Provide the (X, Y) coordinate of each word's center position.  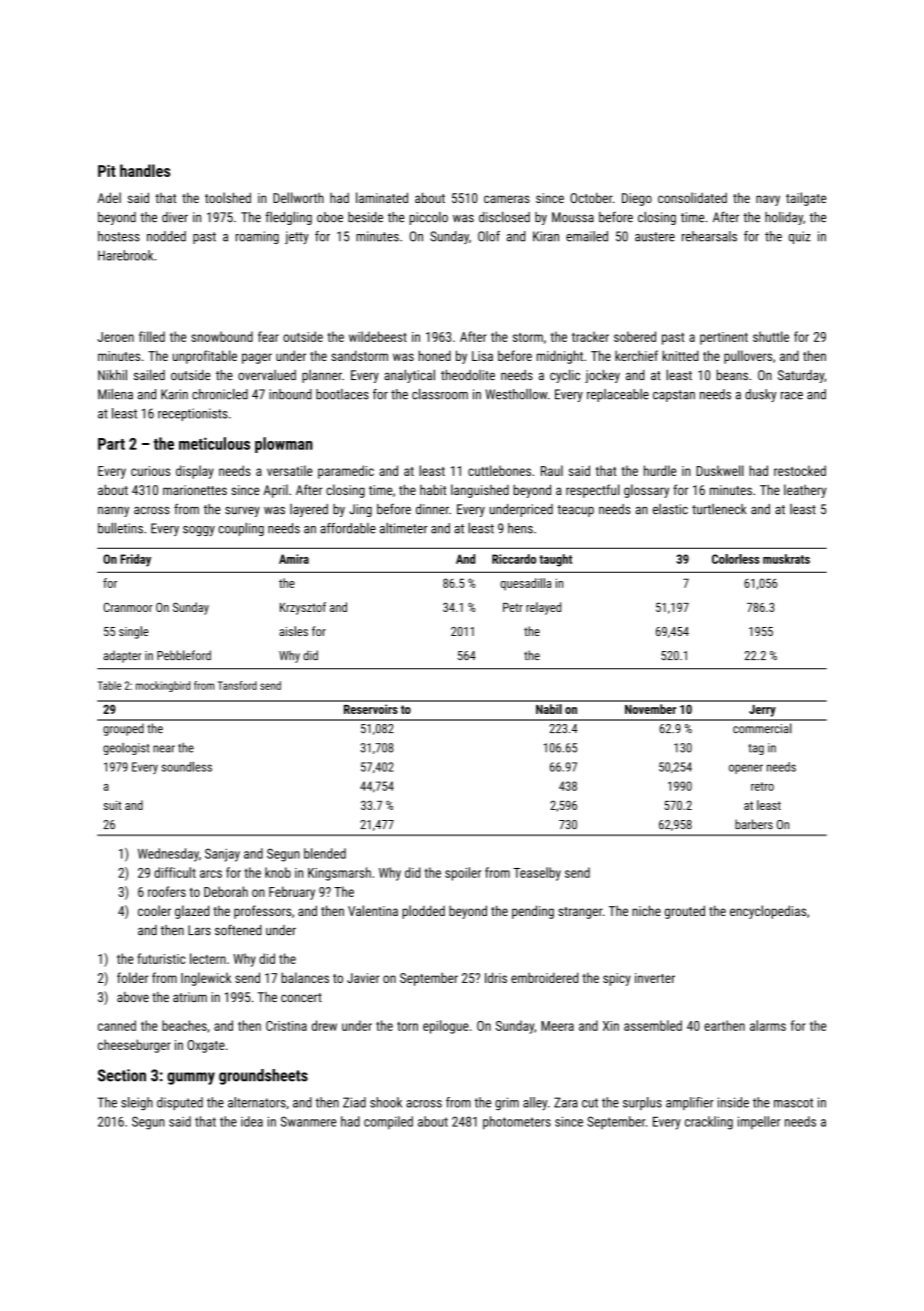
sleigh (137, 1104)
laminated (382, 197)
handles (145, 170)
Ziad (354, 1102)
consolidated (692, 197)
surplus (642, 1103)
